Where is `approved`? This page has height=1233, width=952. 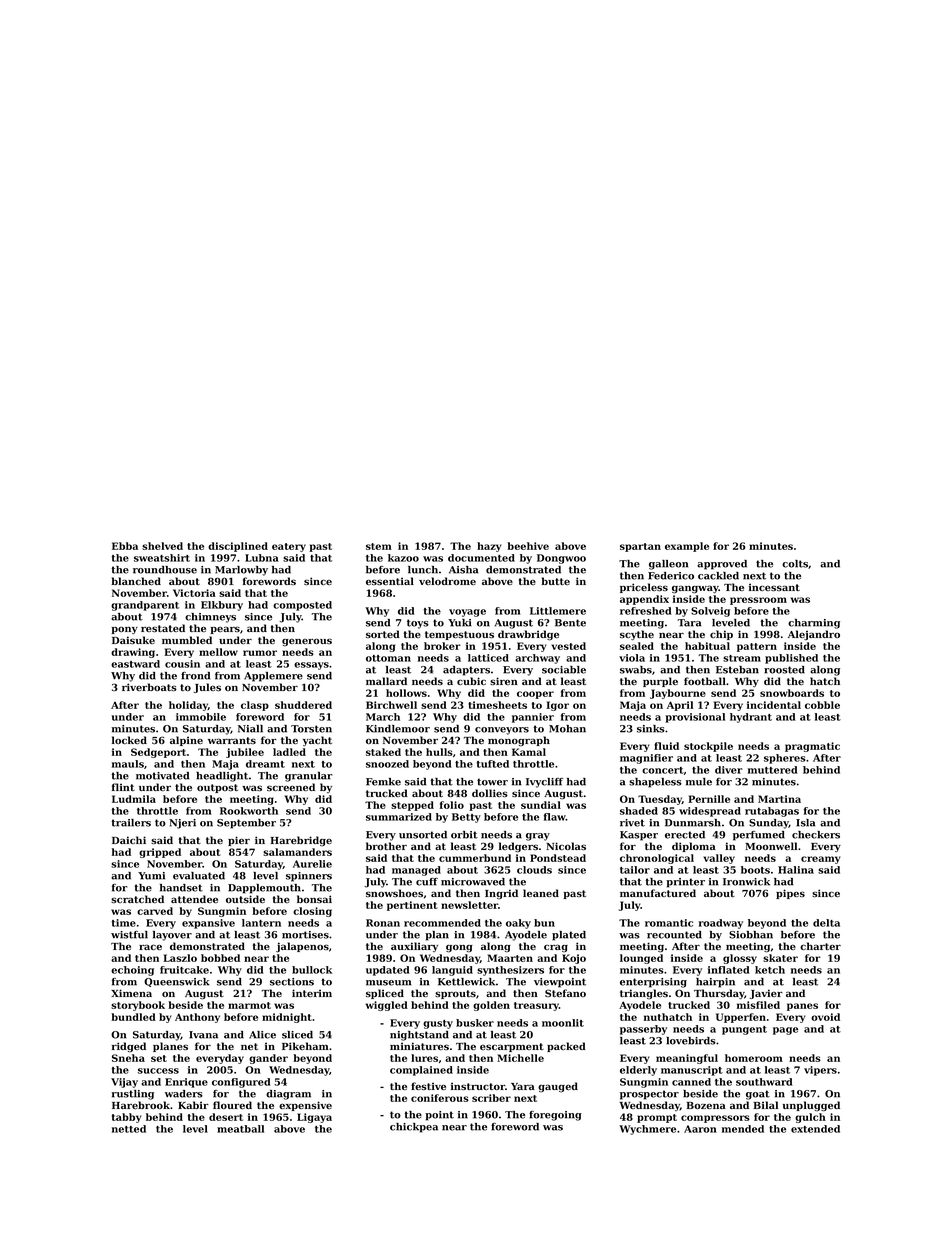 approved is located at coordinates (722, 565).
